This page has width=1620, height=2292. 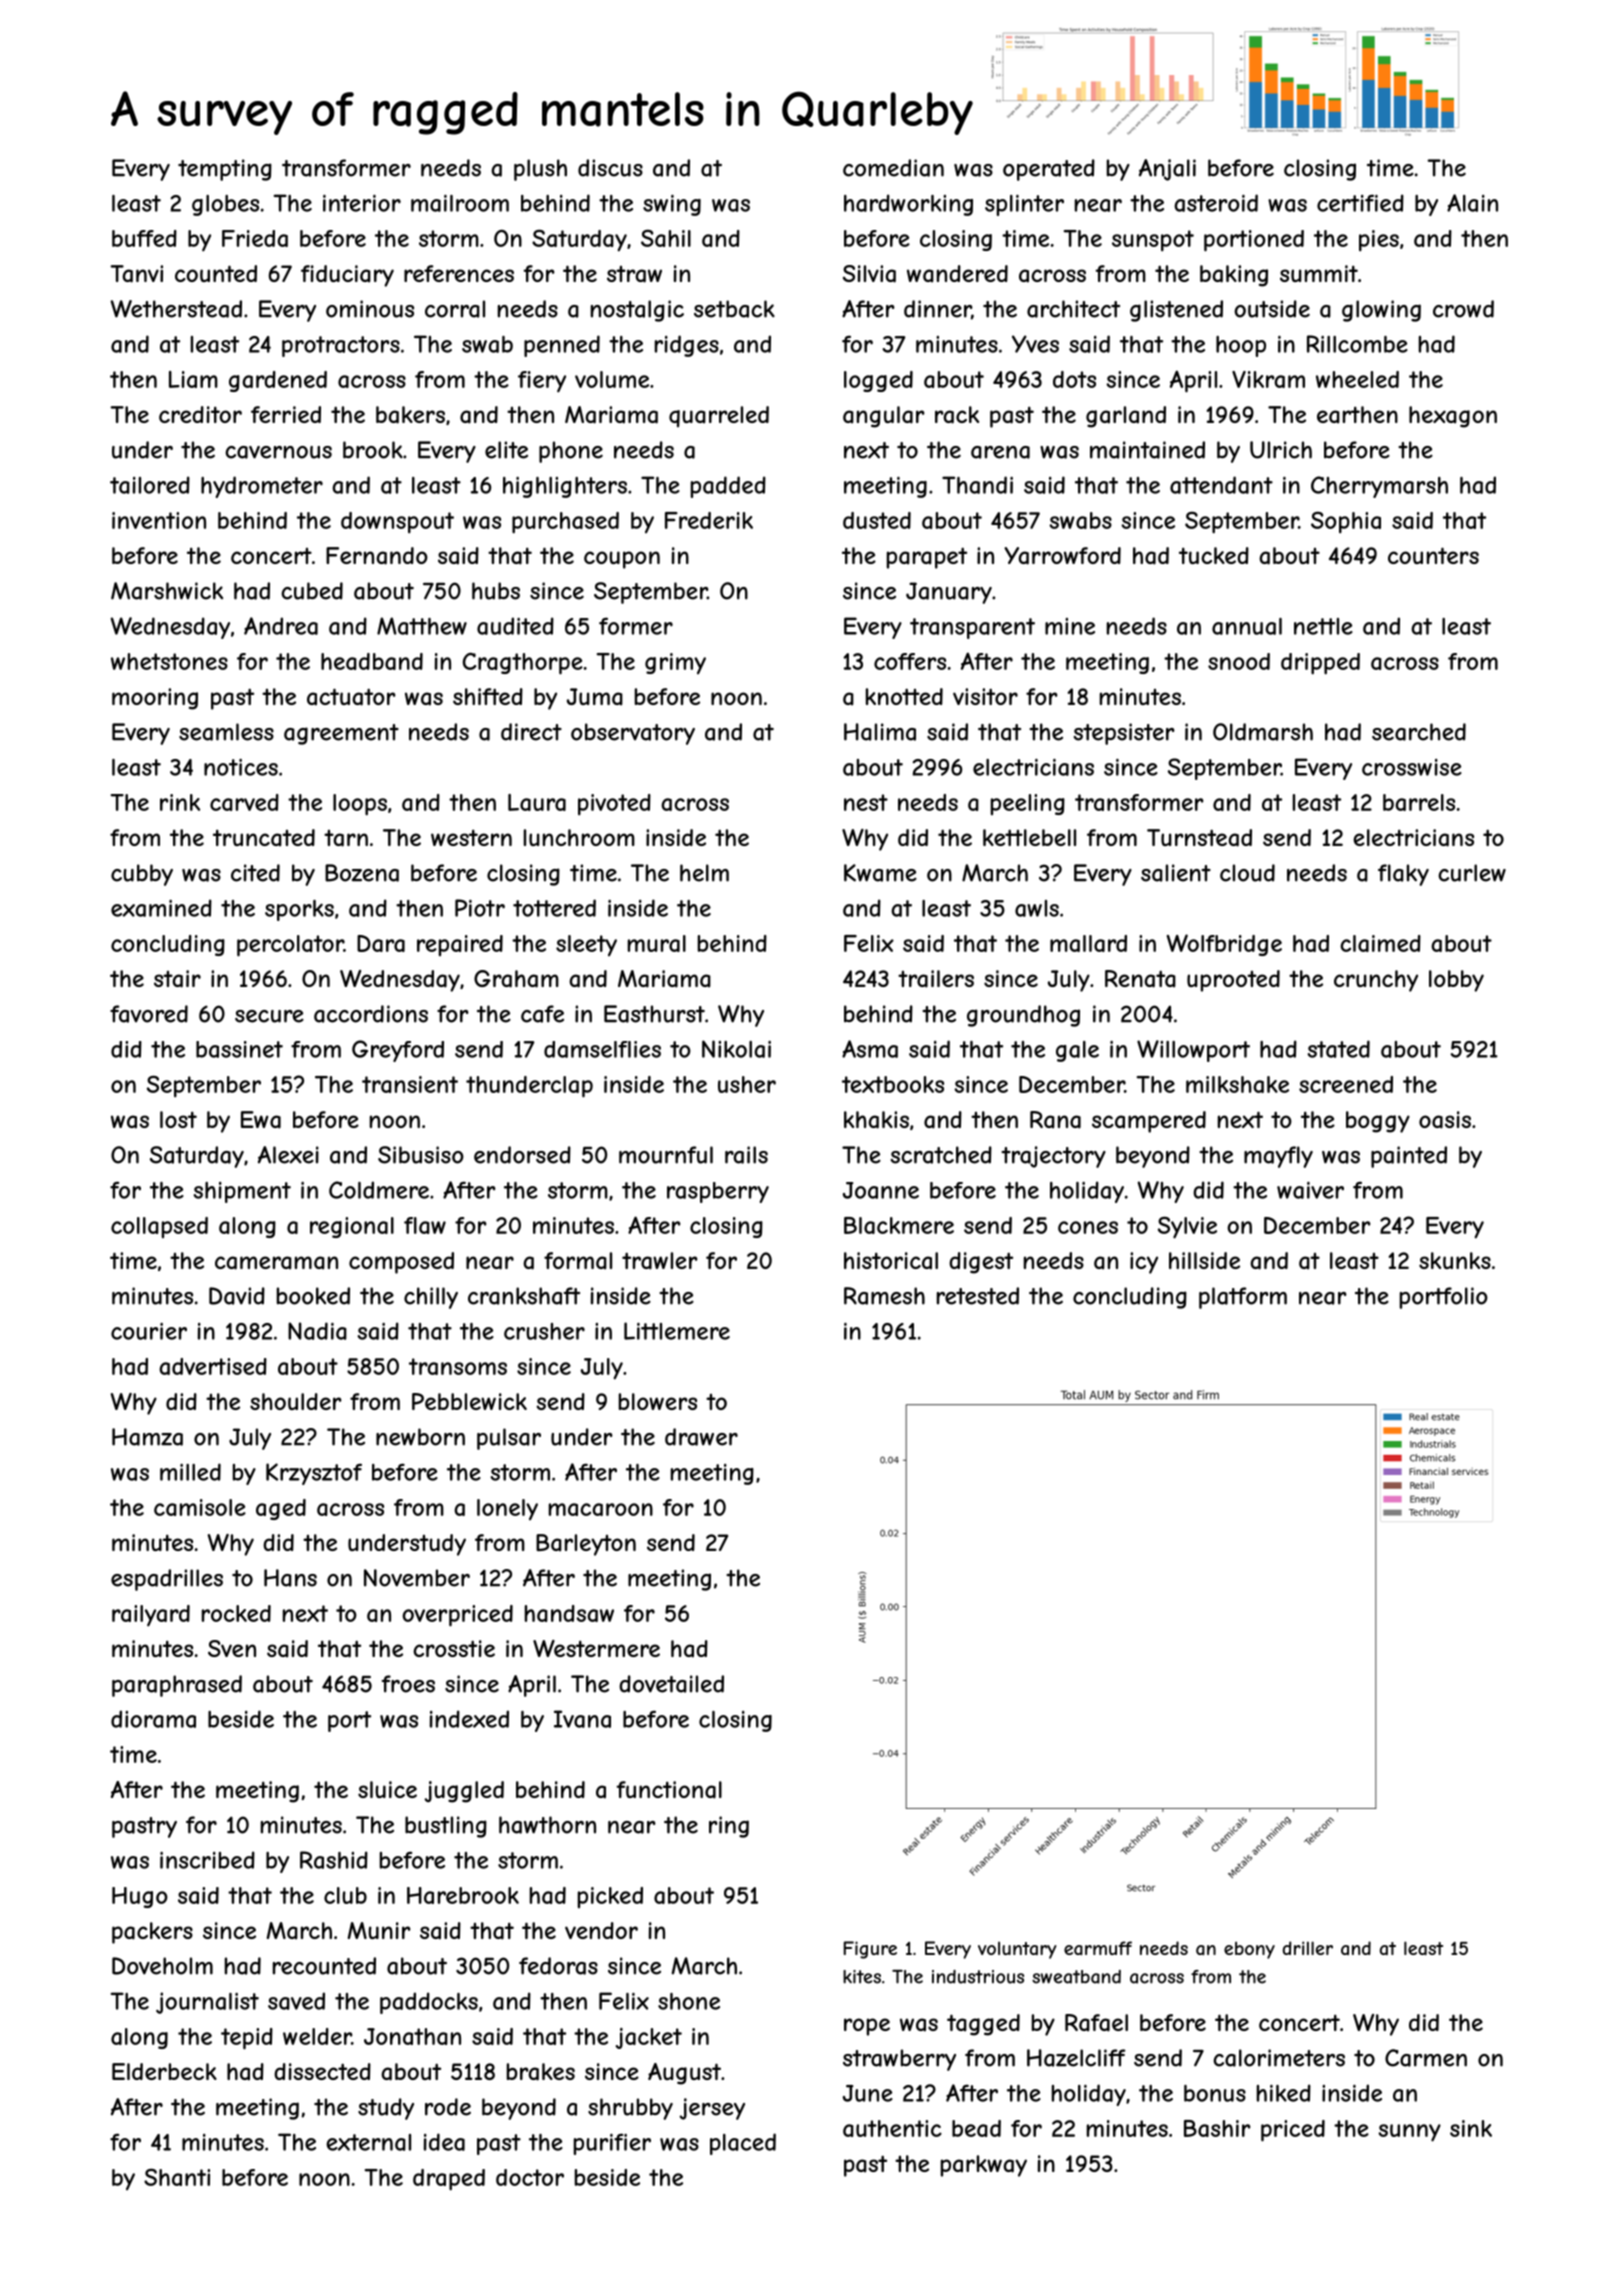 I want to click on milled, so click(x=190, y=1472).
